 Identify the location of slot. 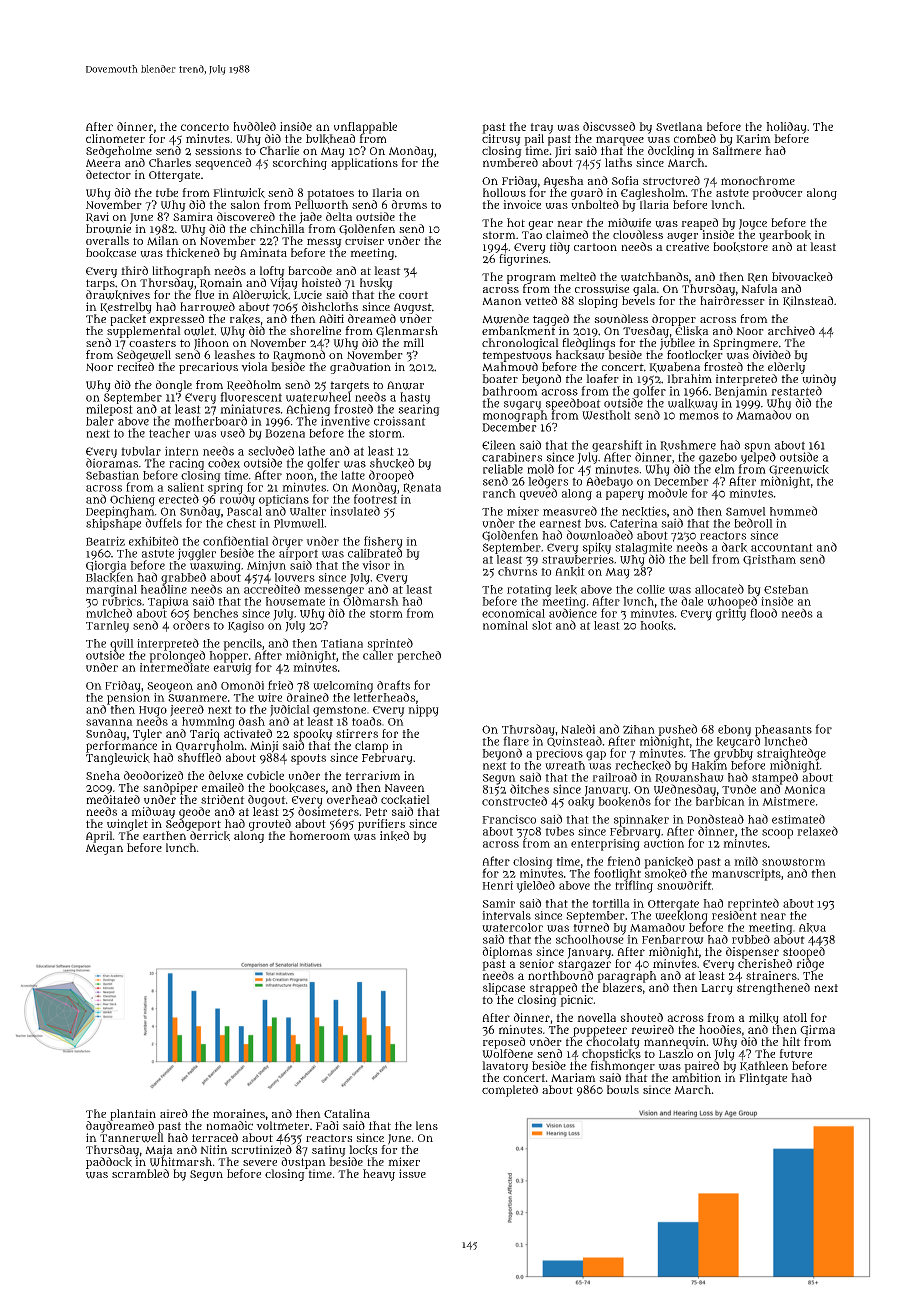
(542, 625).
